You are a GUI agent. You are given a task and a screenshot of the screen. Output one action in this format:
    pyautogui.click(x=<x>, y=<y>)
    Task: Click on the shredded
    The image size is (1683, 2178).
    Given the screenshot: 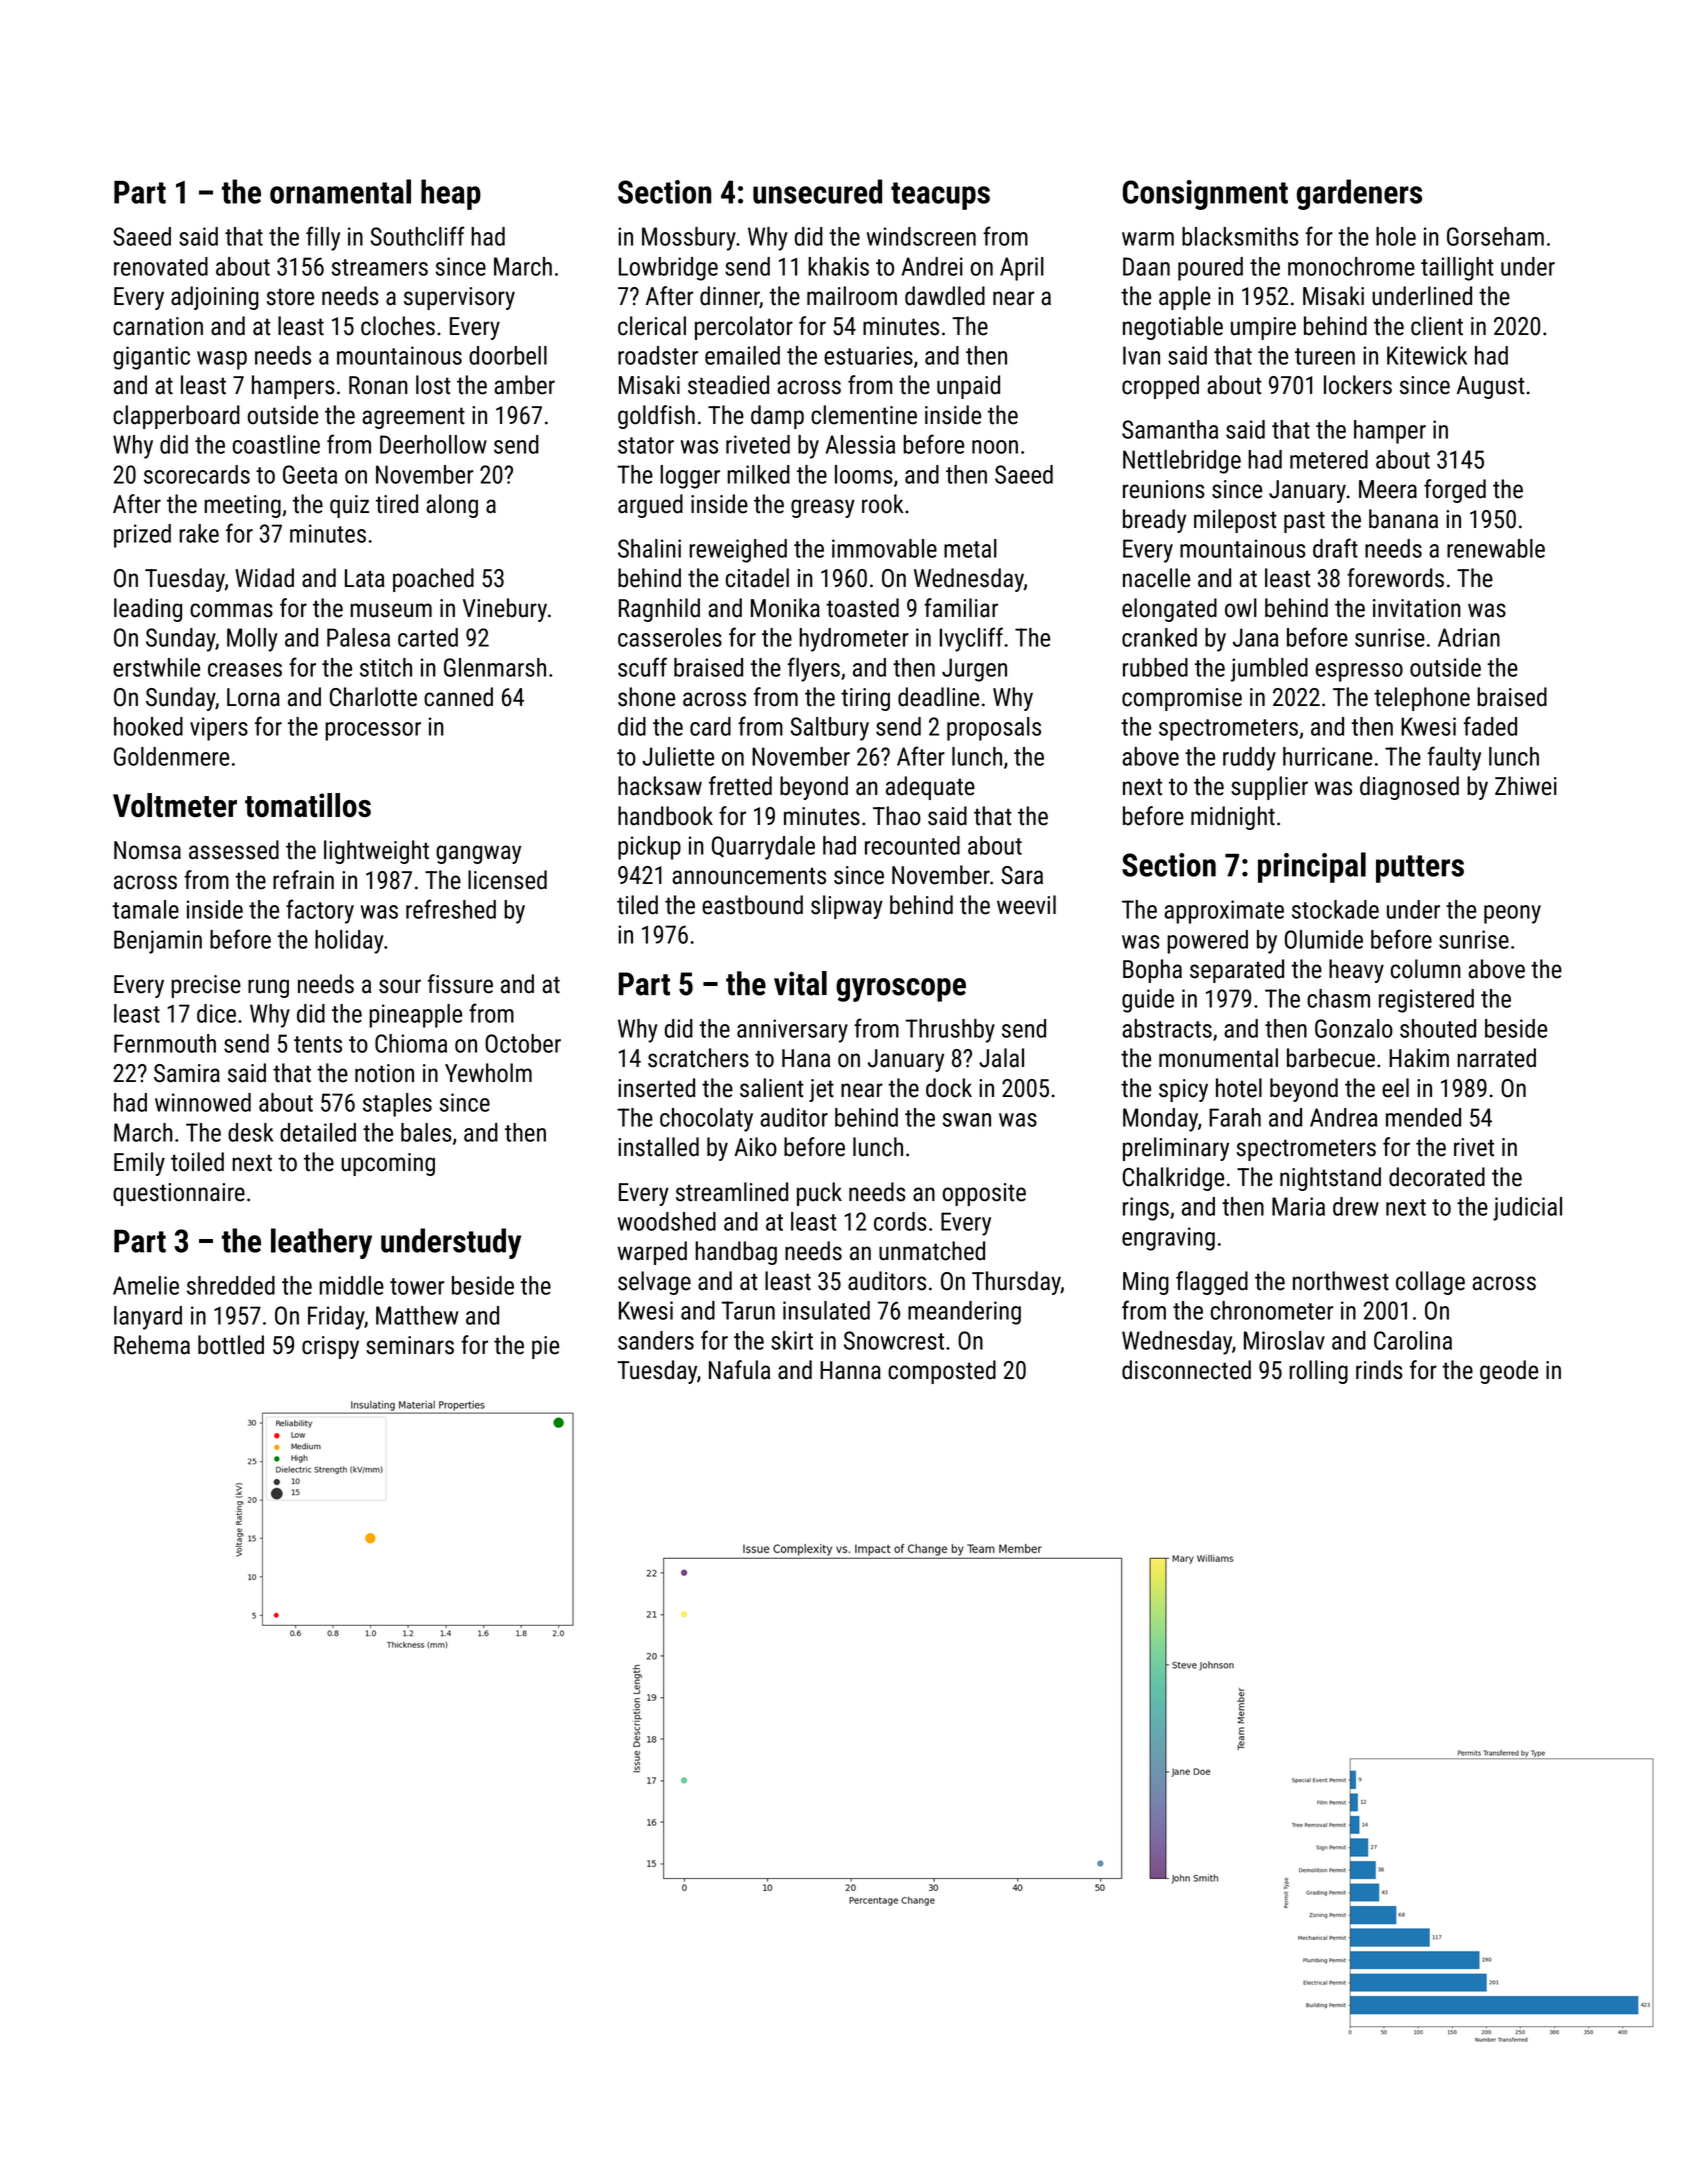 What is the action you would take?
    pyautogui.click(x=231, y=1285)
